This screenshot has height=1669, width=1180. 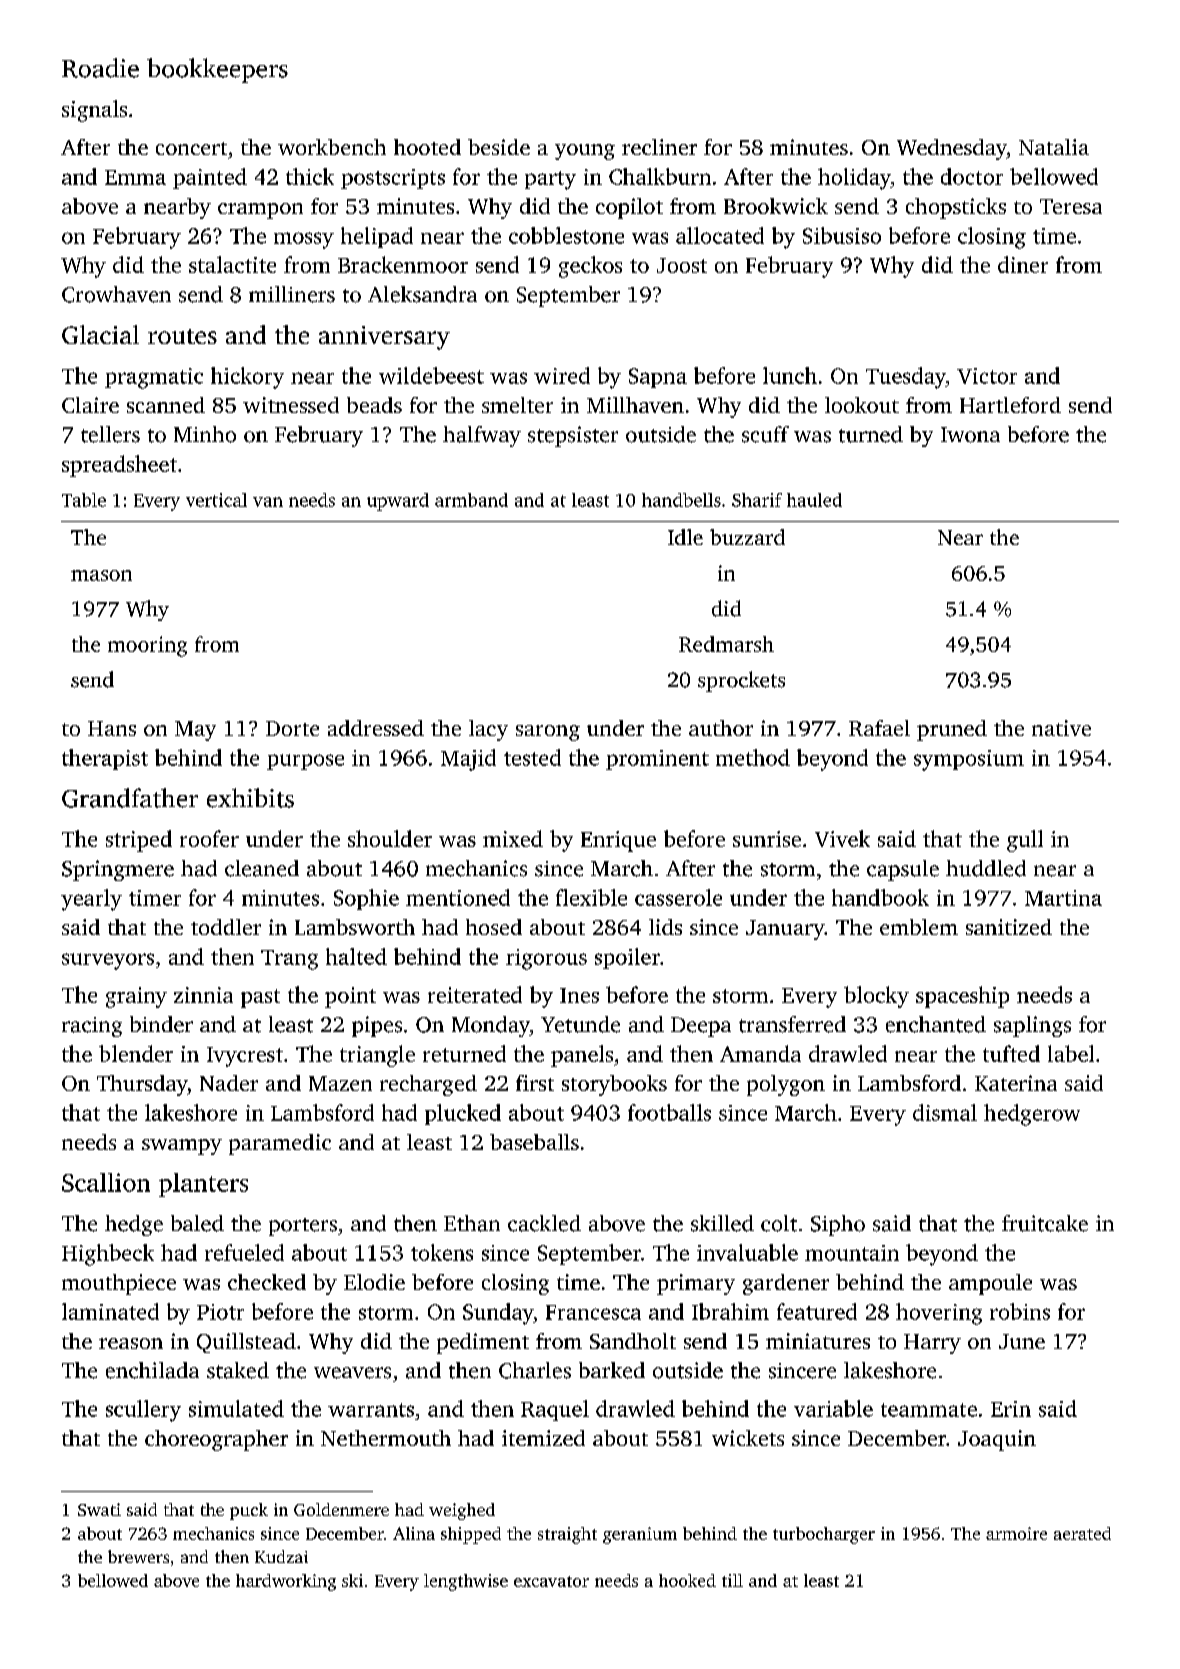 What do you see at coordinates (210, 178) in the screenshot?
I see `painted` at bounding box center [210, 178].
